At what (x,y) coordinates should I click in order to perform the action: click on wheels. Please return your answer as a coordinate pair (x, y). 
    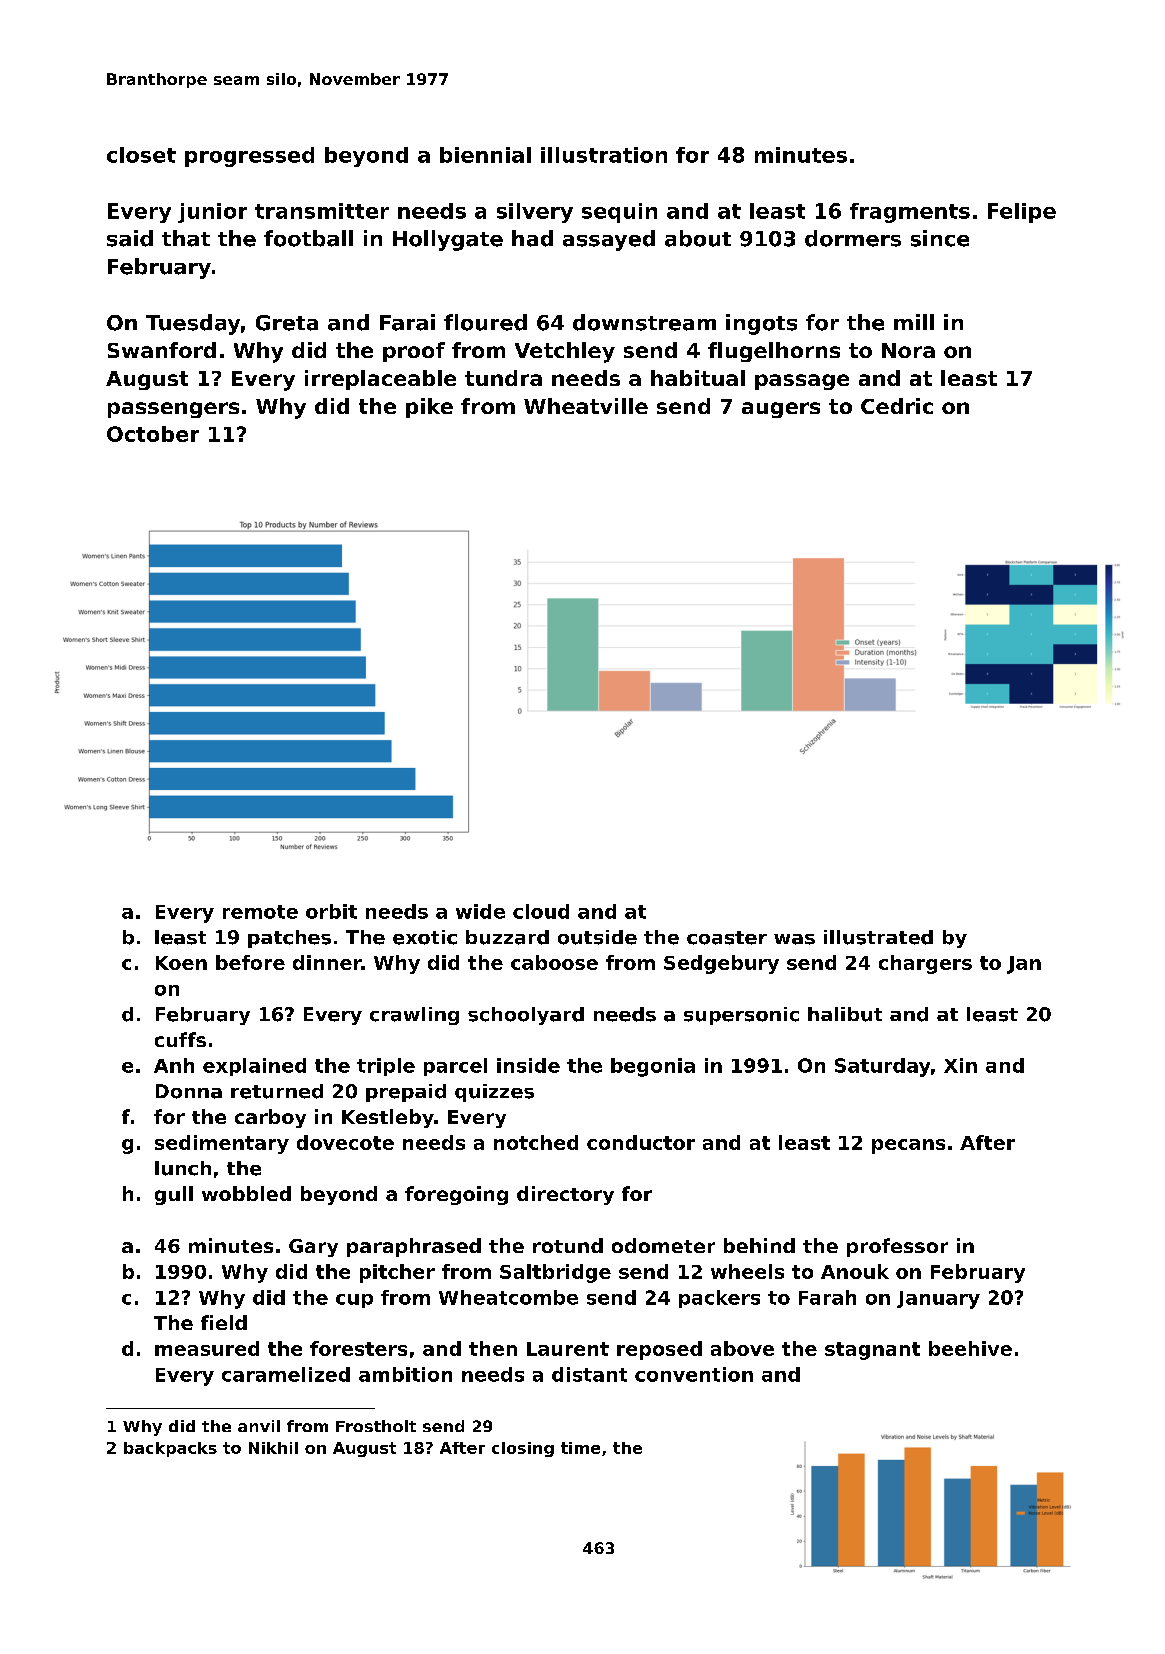
    Looking at the image, I should click on (747, 1271).
